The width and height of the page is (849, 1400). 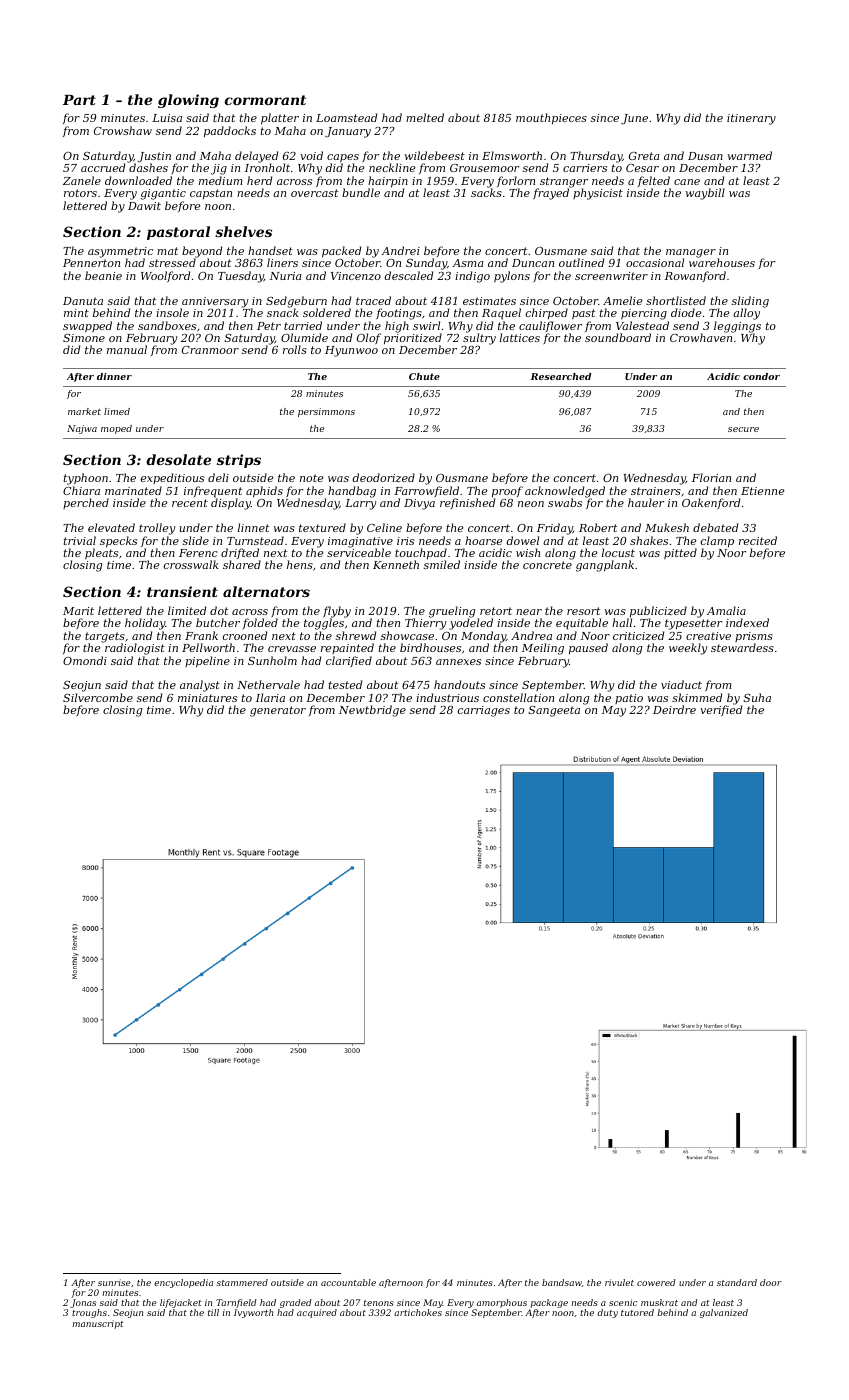 What do you see at coordinates (265, 100) in the page?
I see `cormorant` at bounding box center [265, 100].
